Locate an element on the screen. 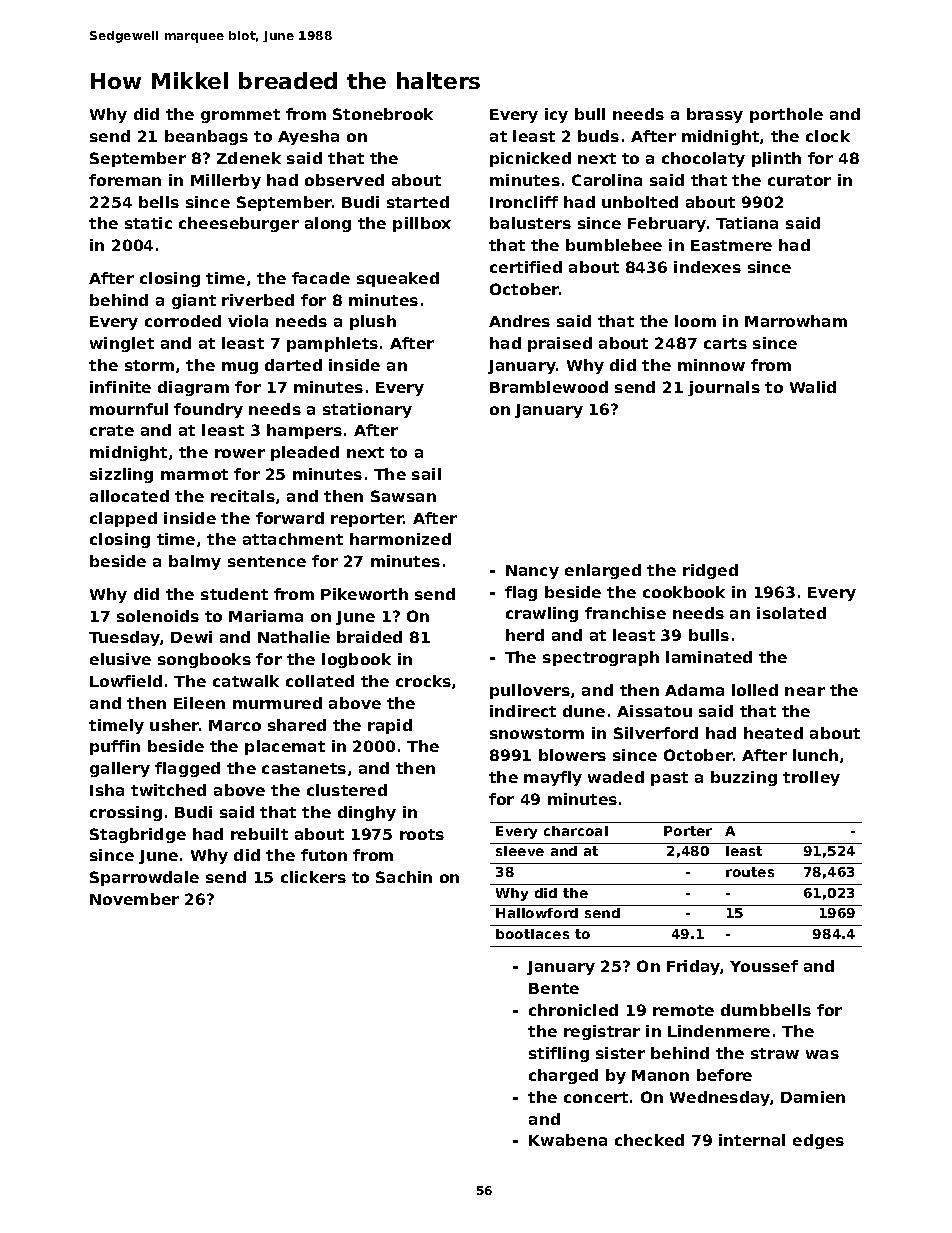  rapid is located at coordinates (390, 726).
